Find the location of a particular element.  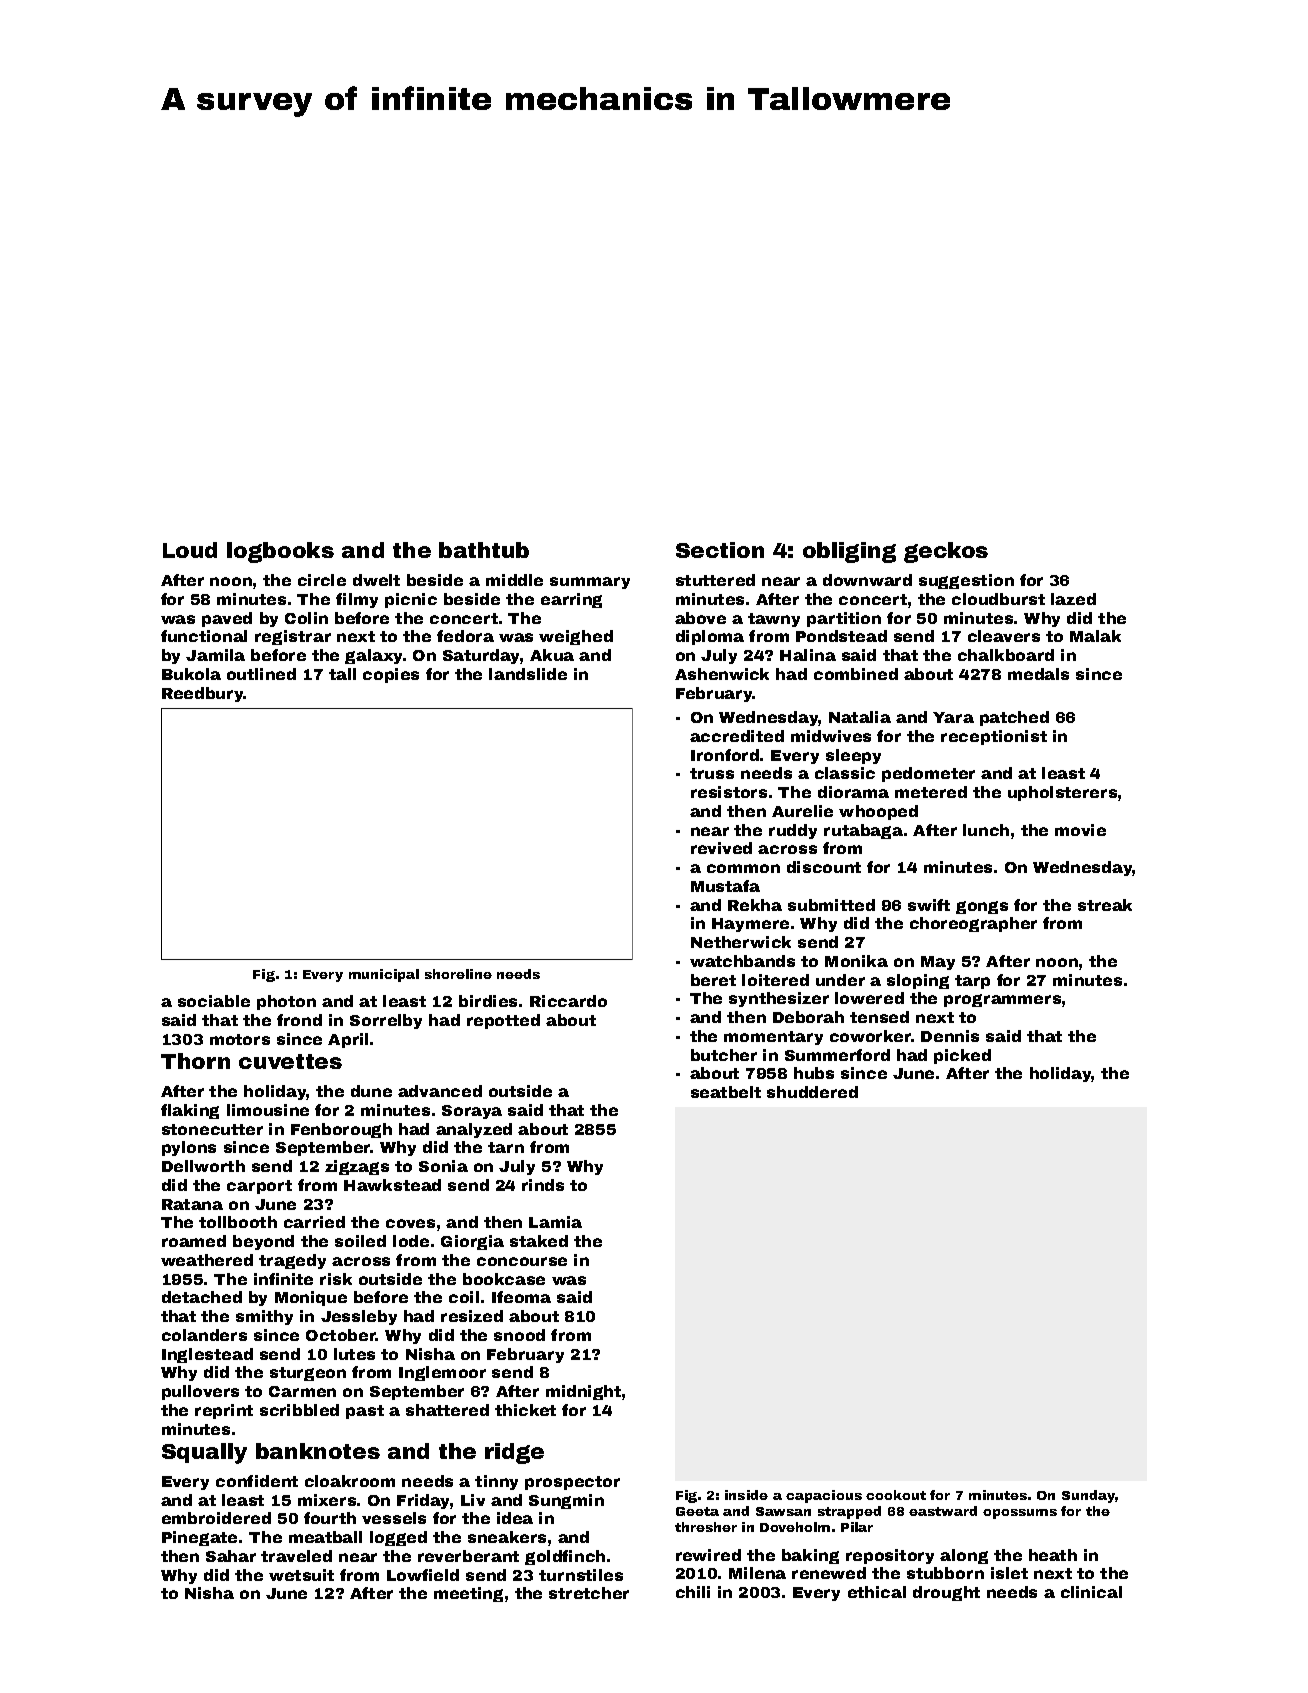

stretcher is located at coordinates (589, 1593).
